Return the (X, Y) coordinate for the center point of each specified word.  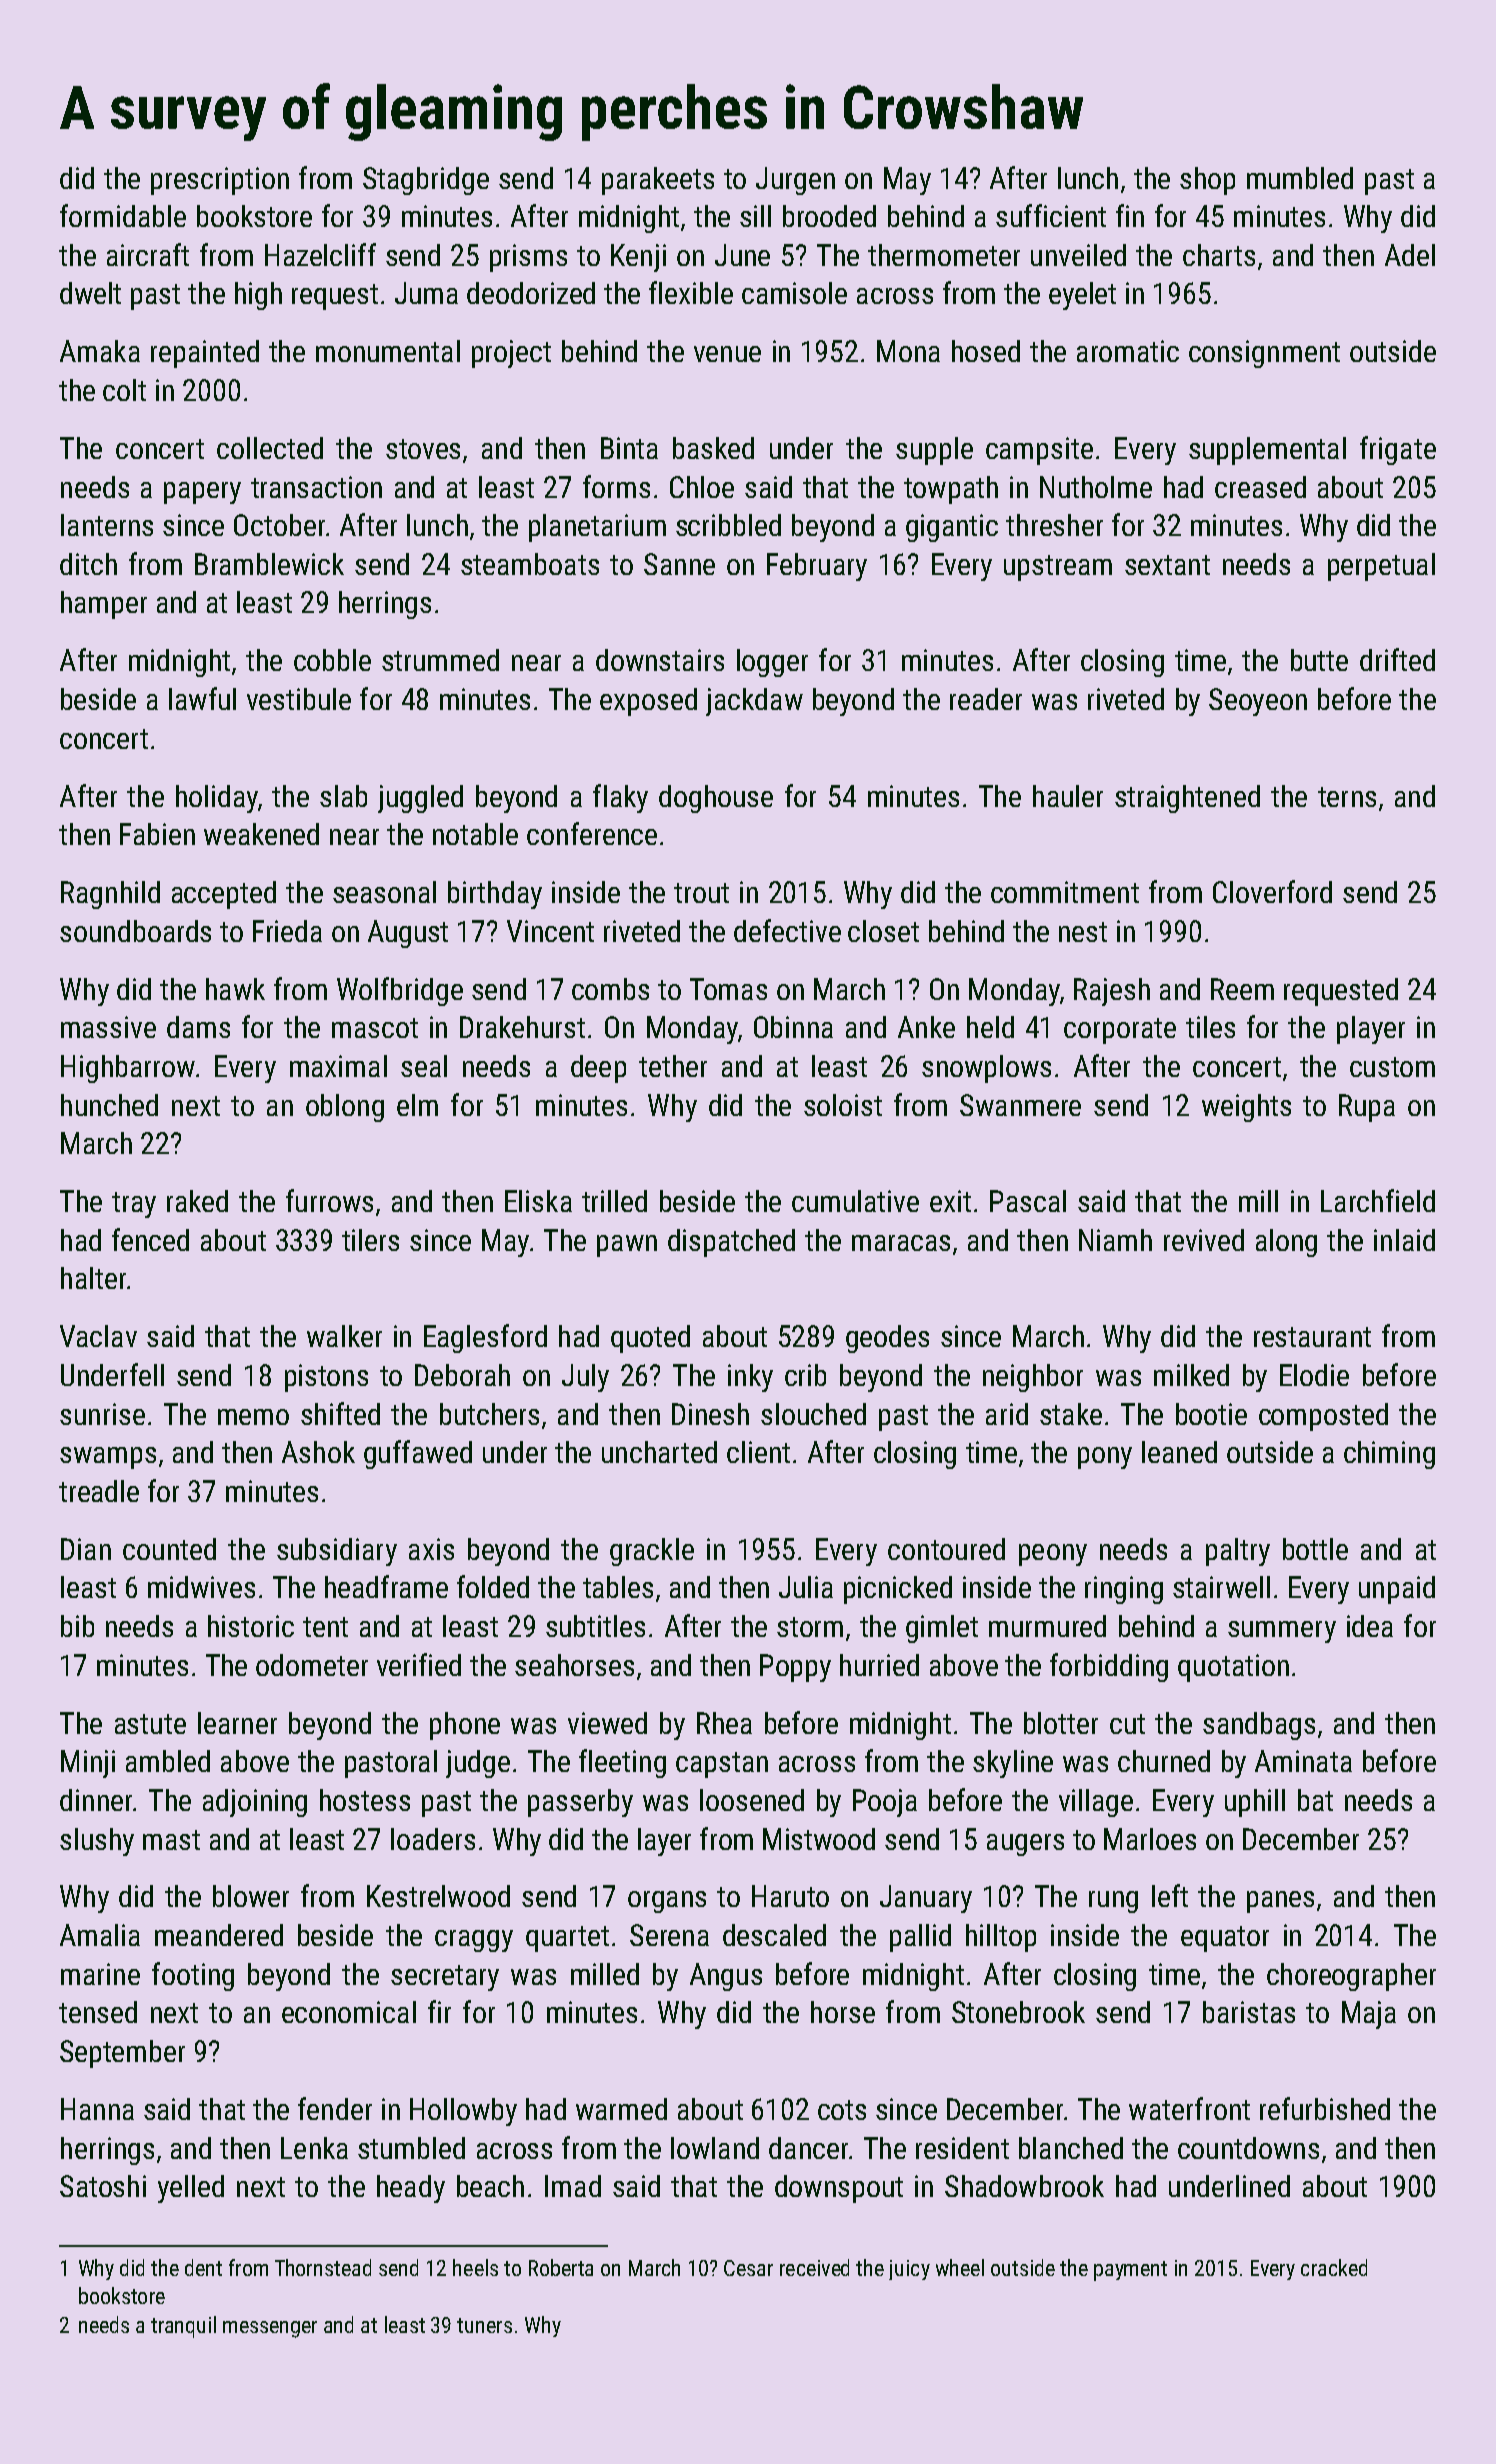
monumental (388, 351)
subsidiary (337, 1552)
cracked (1334, 2267)
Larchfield (1378, 1200)
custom (1392, 1067)
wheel (960, 2267)
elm (417, 1105)
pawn (627, 1246)
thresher (1054, 525)
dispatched (731, 1243)
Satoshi (103, 2186)
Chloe (702, 487)
